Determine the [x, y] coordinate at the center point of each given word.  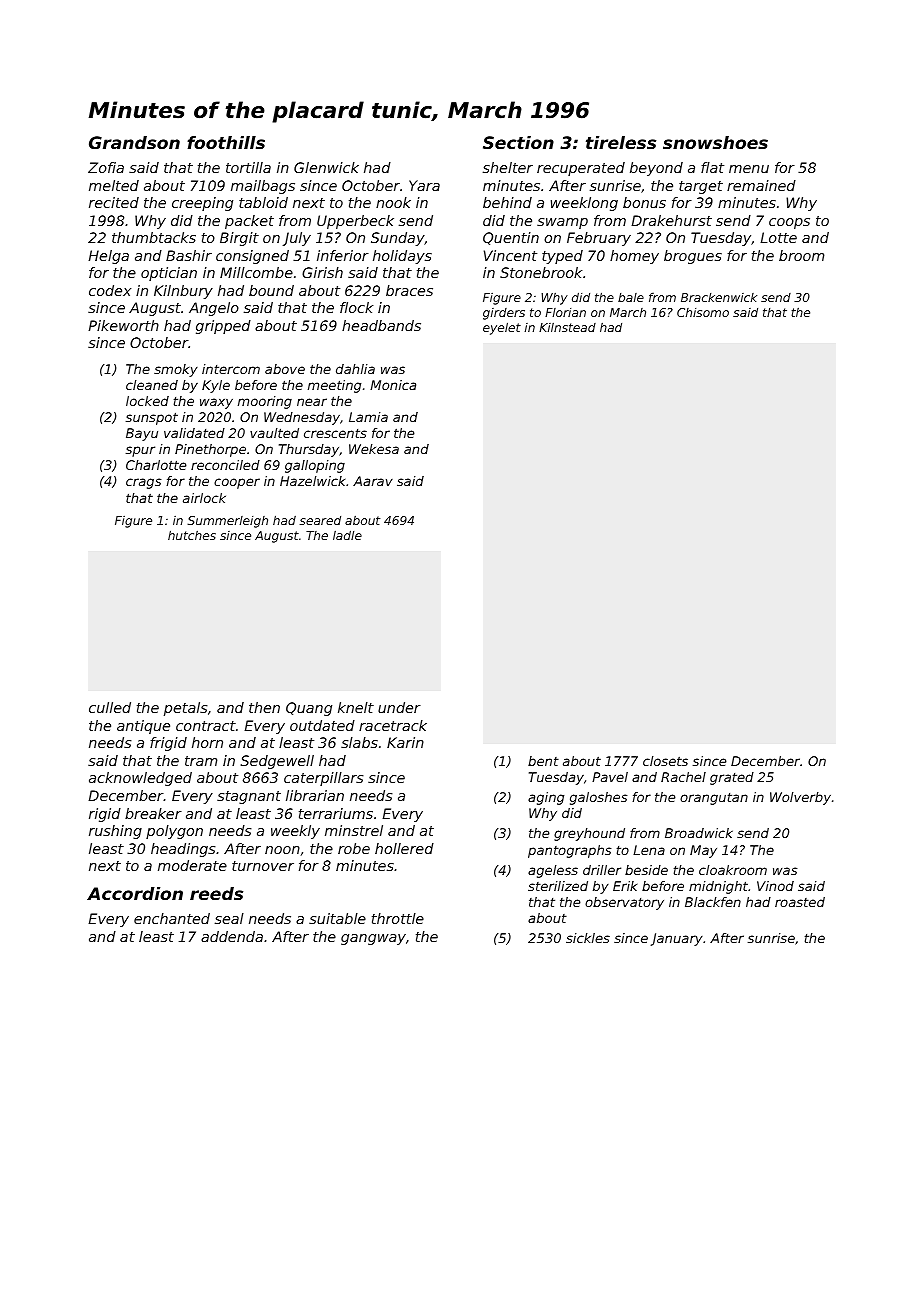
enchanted [172, 918]
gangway [373, 939]
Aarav [373, 481]
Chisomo [703, 312]
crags [143, 483]
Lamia [368, 417]
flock [356, 307]
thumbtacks [154, 237]
